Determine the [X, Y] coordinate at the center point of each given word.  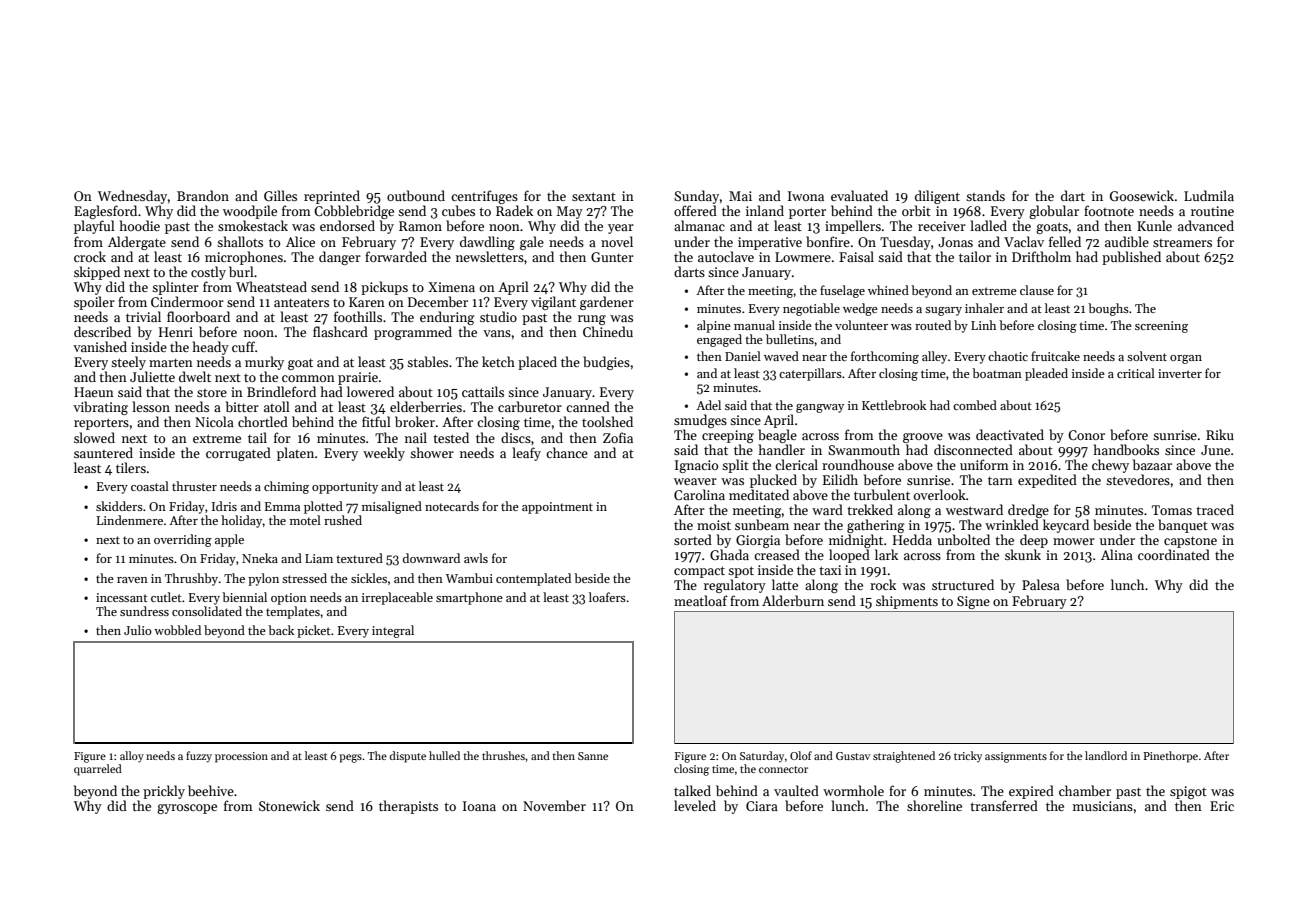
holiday [242, 521]
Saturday [762, 756]
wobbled [177, 630]
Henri [176, 332]
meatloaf [701, 600]
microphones [244, 258]
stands [985, 195]
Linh [983, 325]
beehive [211, 790]
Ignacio [696, 466]
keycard [1066, 526]
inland [765, 210]
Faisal [856, 256]
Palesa [1041, 584]
